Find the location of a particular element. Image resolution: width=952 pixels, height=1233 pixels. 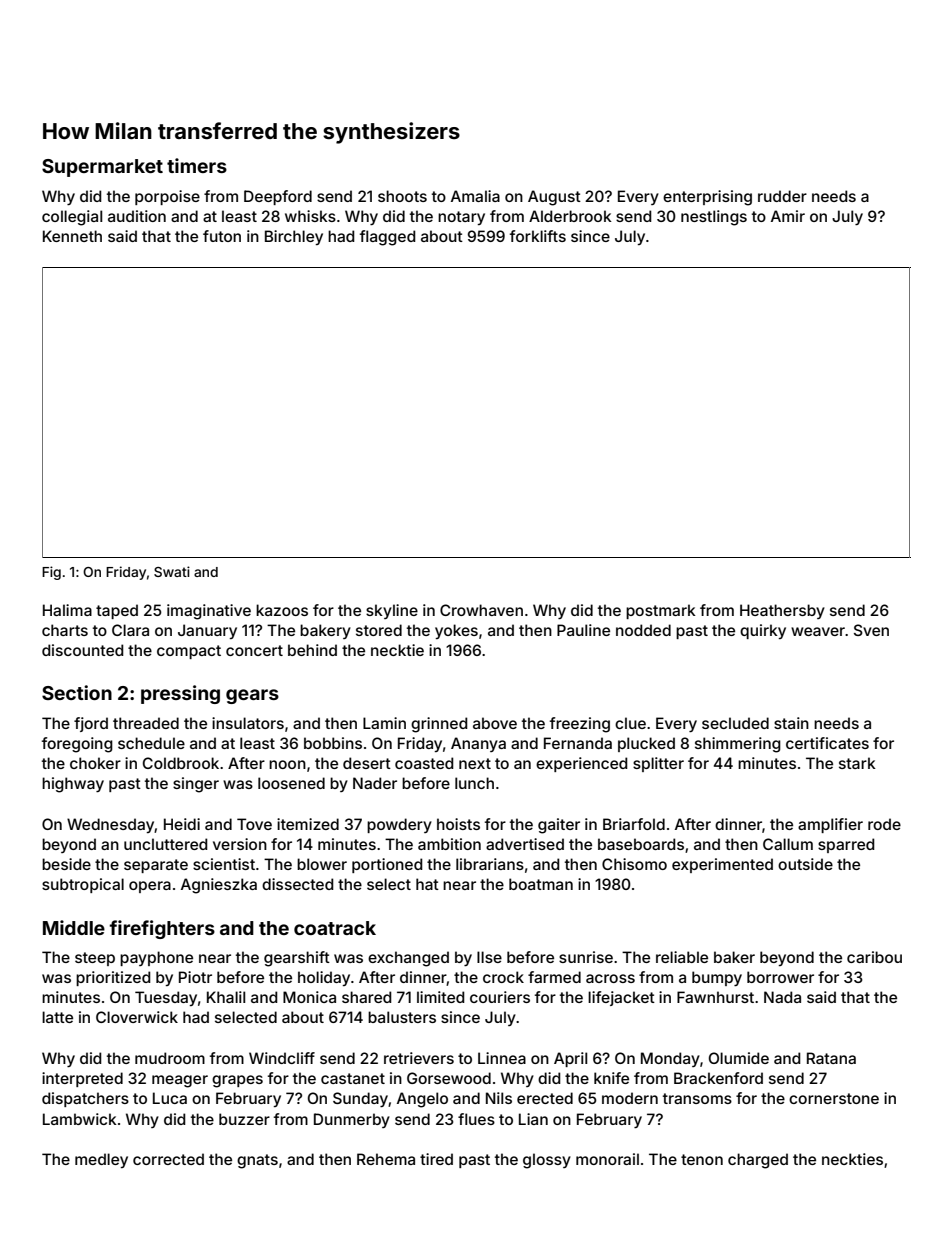

compact is located at coordinates (189, 652).
